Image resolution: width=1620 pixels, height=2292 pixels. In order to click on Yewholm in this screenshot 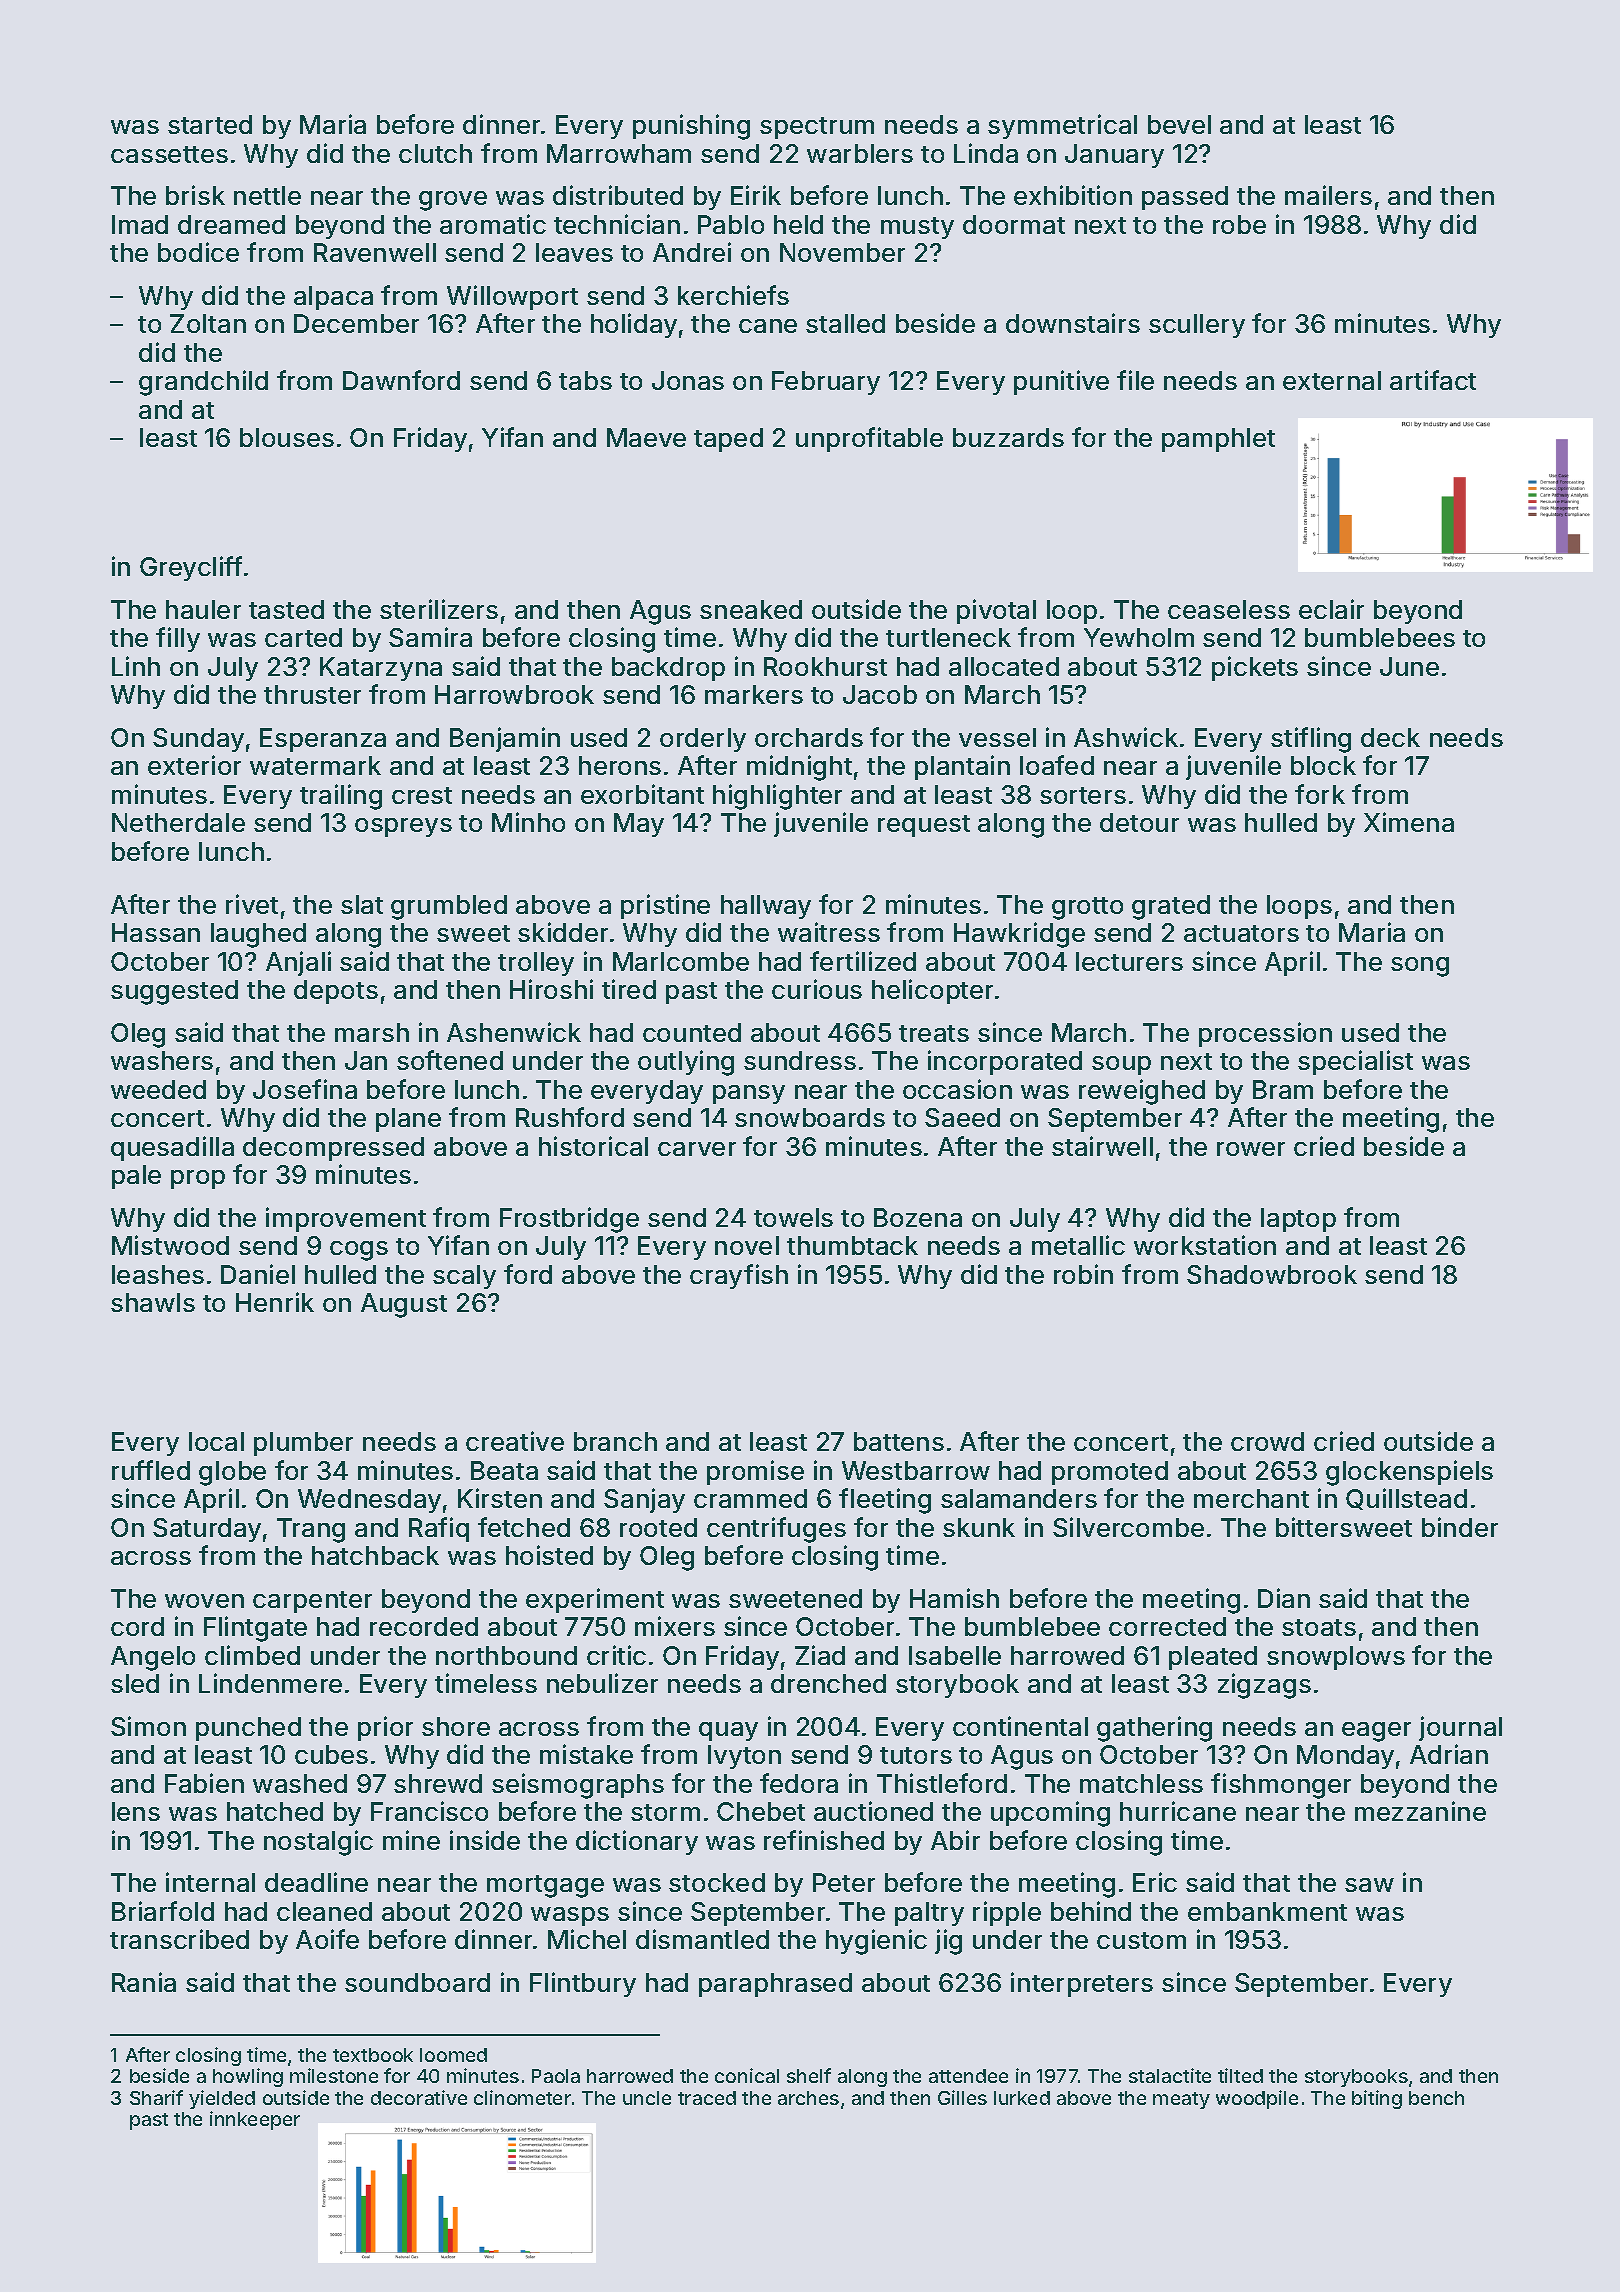, I will do `click(1139, 637)`.
